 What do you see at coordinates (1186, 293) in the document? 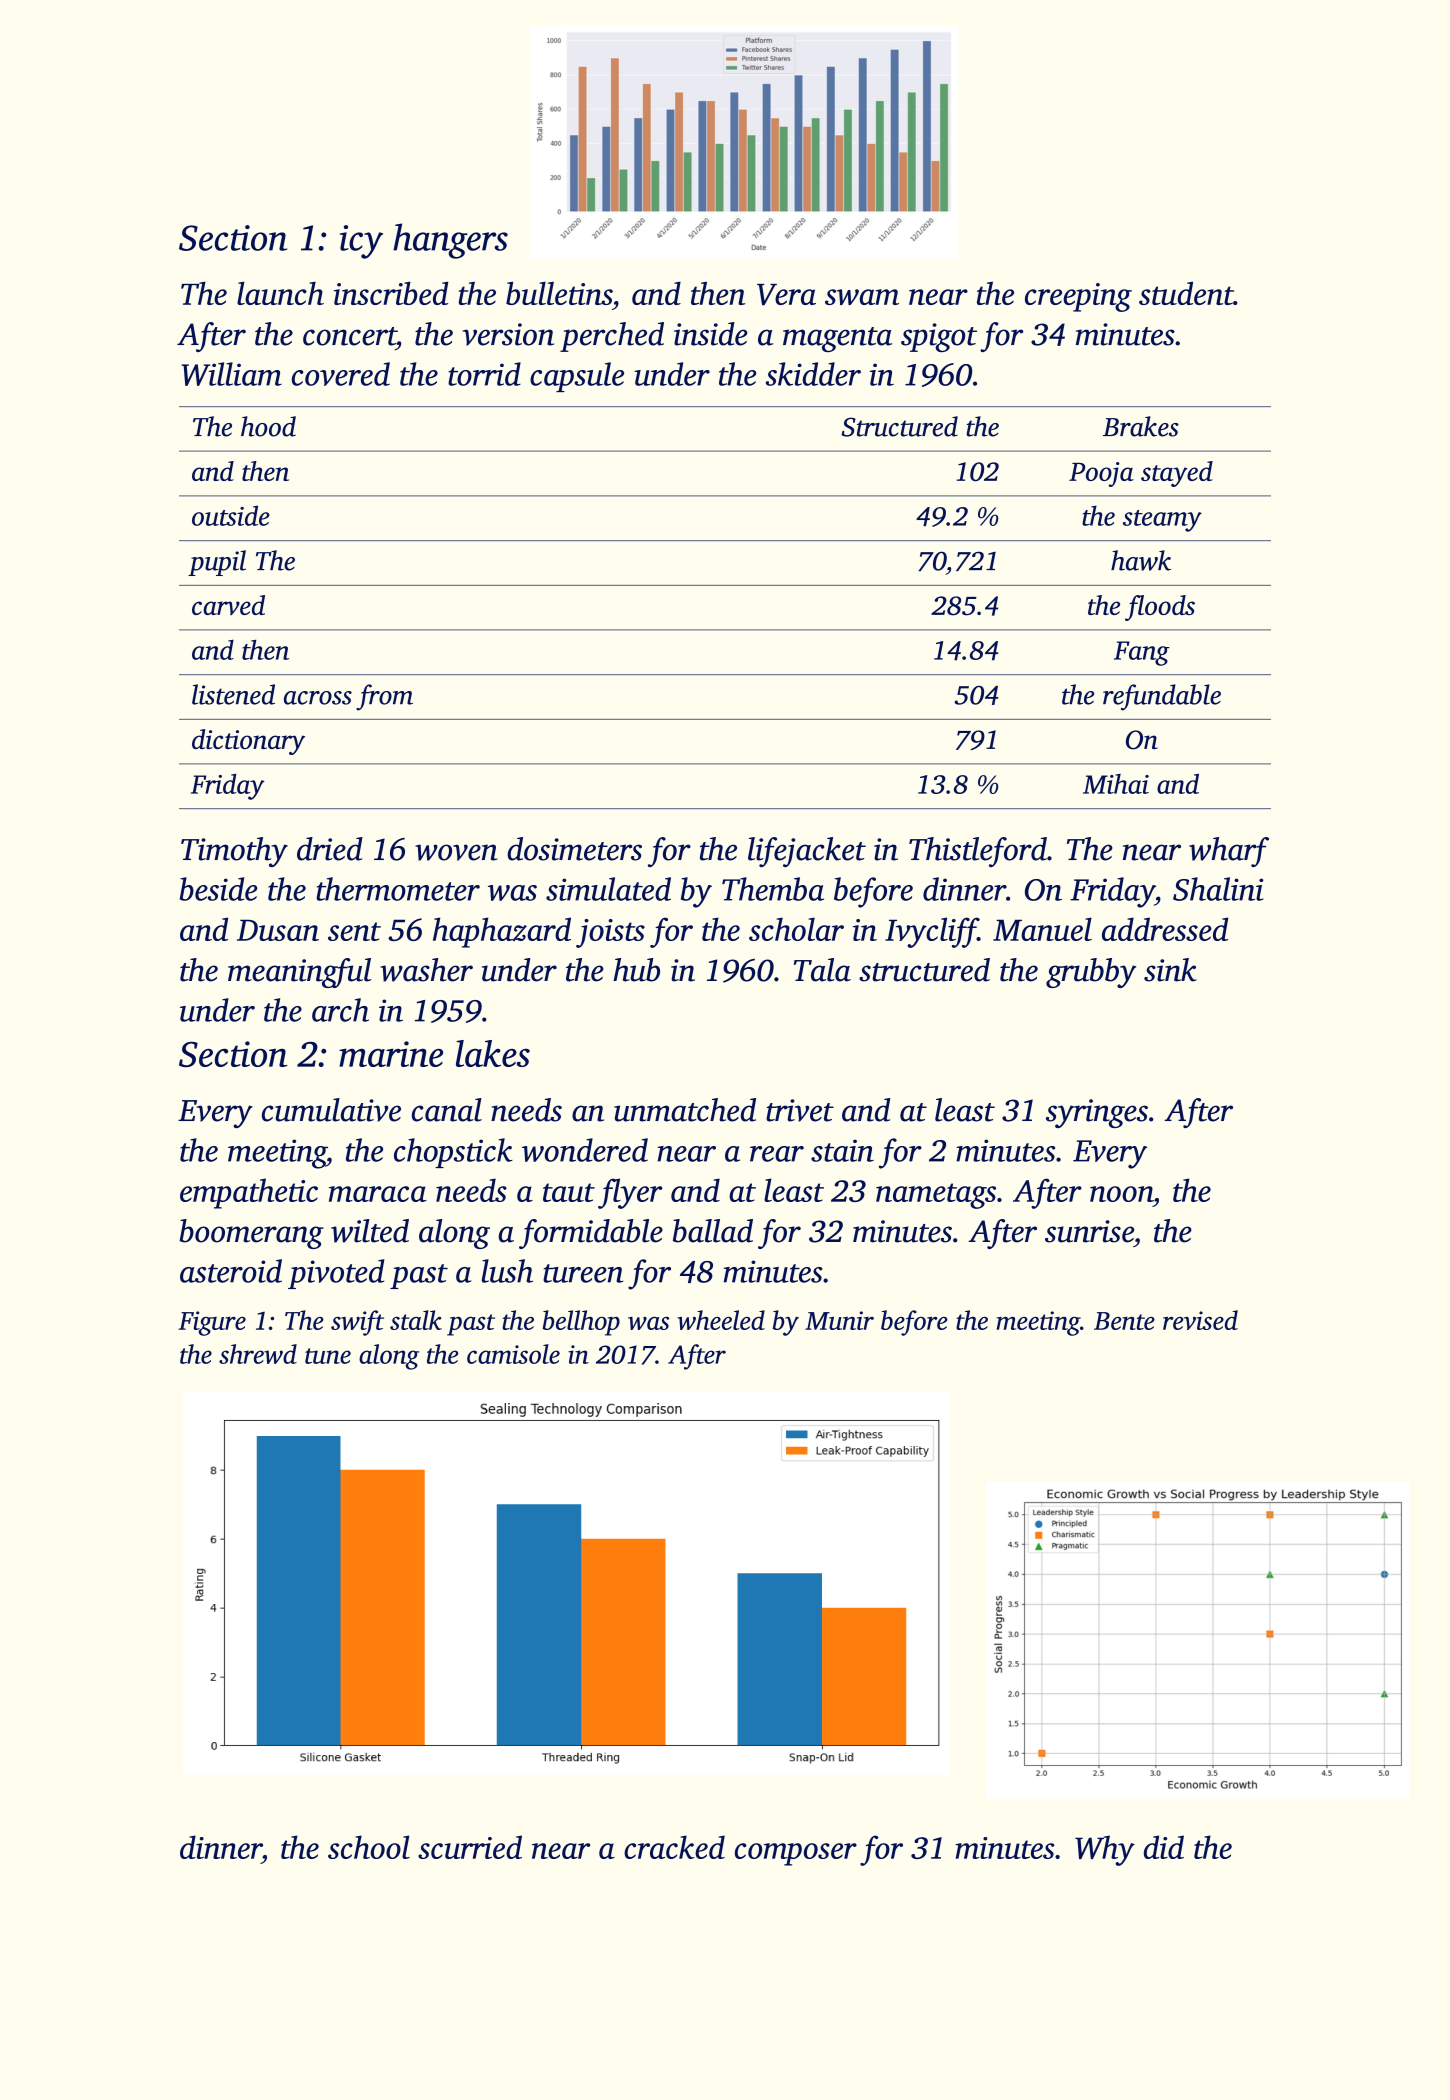
I see `student` at bounding box center [1186, 293].
